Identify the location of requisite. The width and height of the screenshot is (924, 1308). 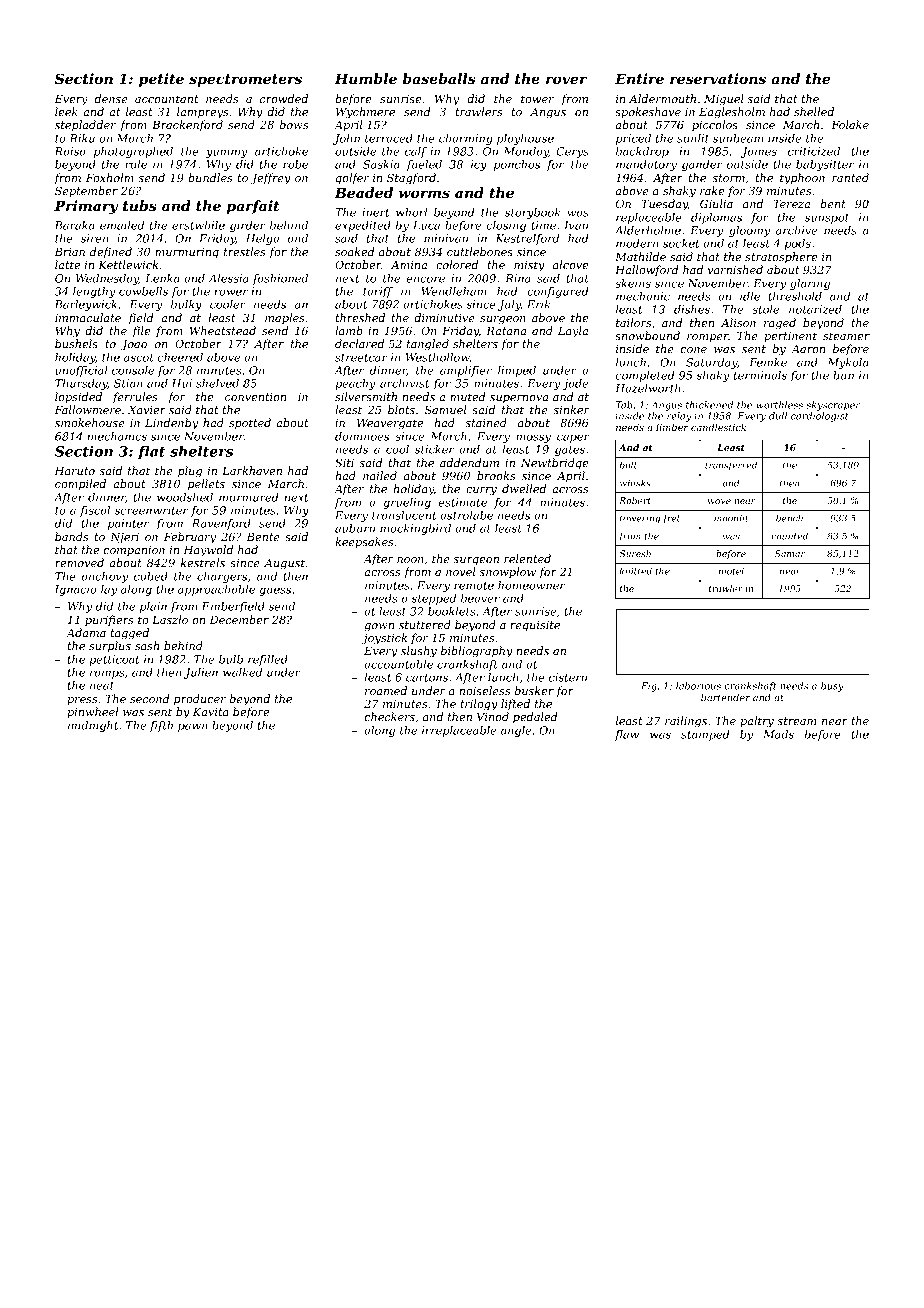
(535, 626).
